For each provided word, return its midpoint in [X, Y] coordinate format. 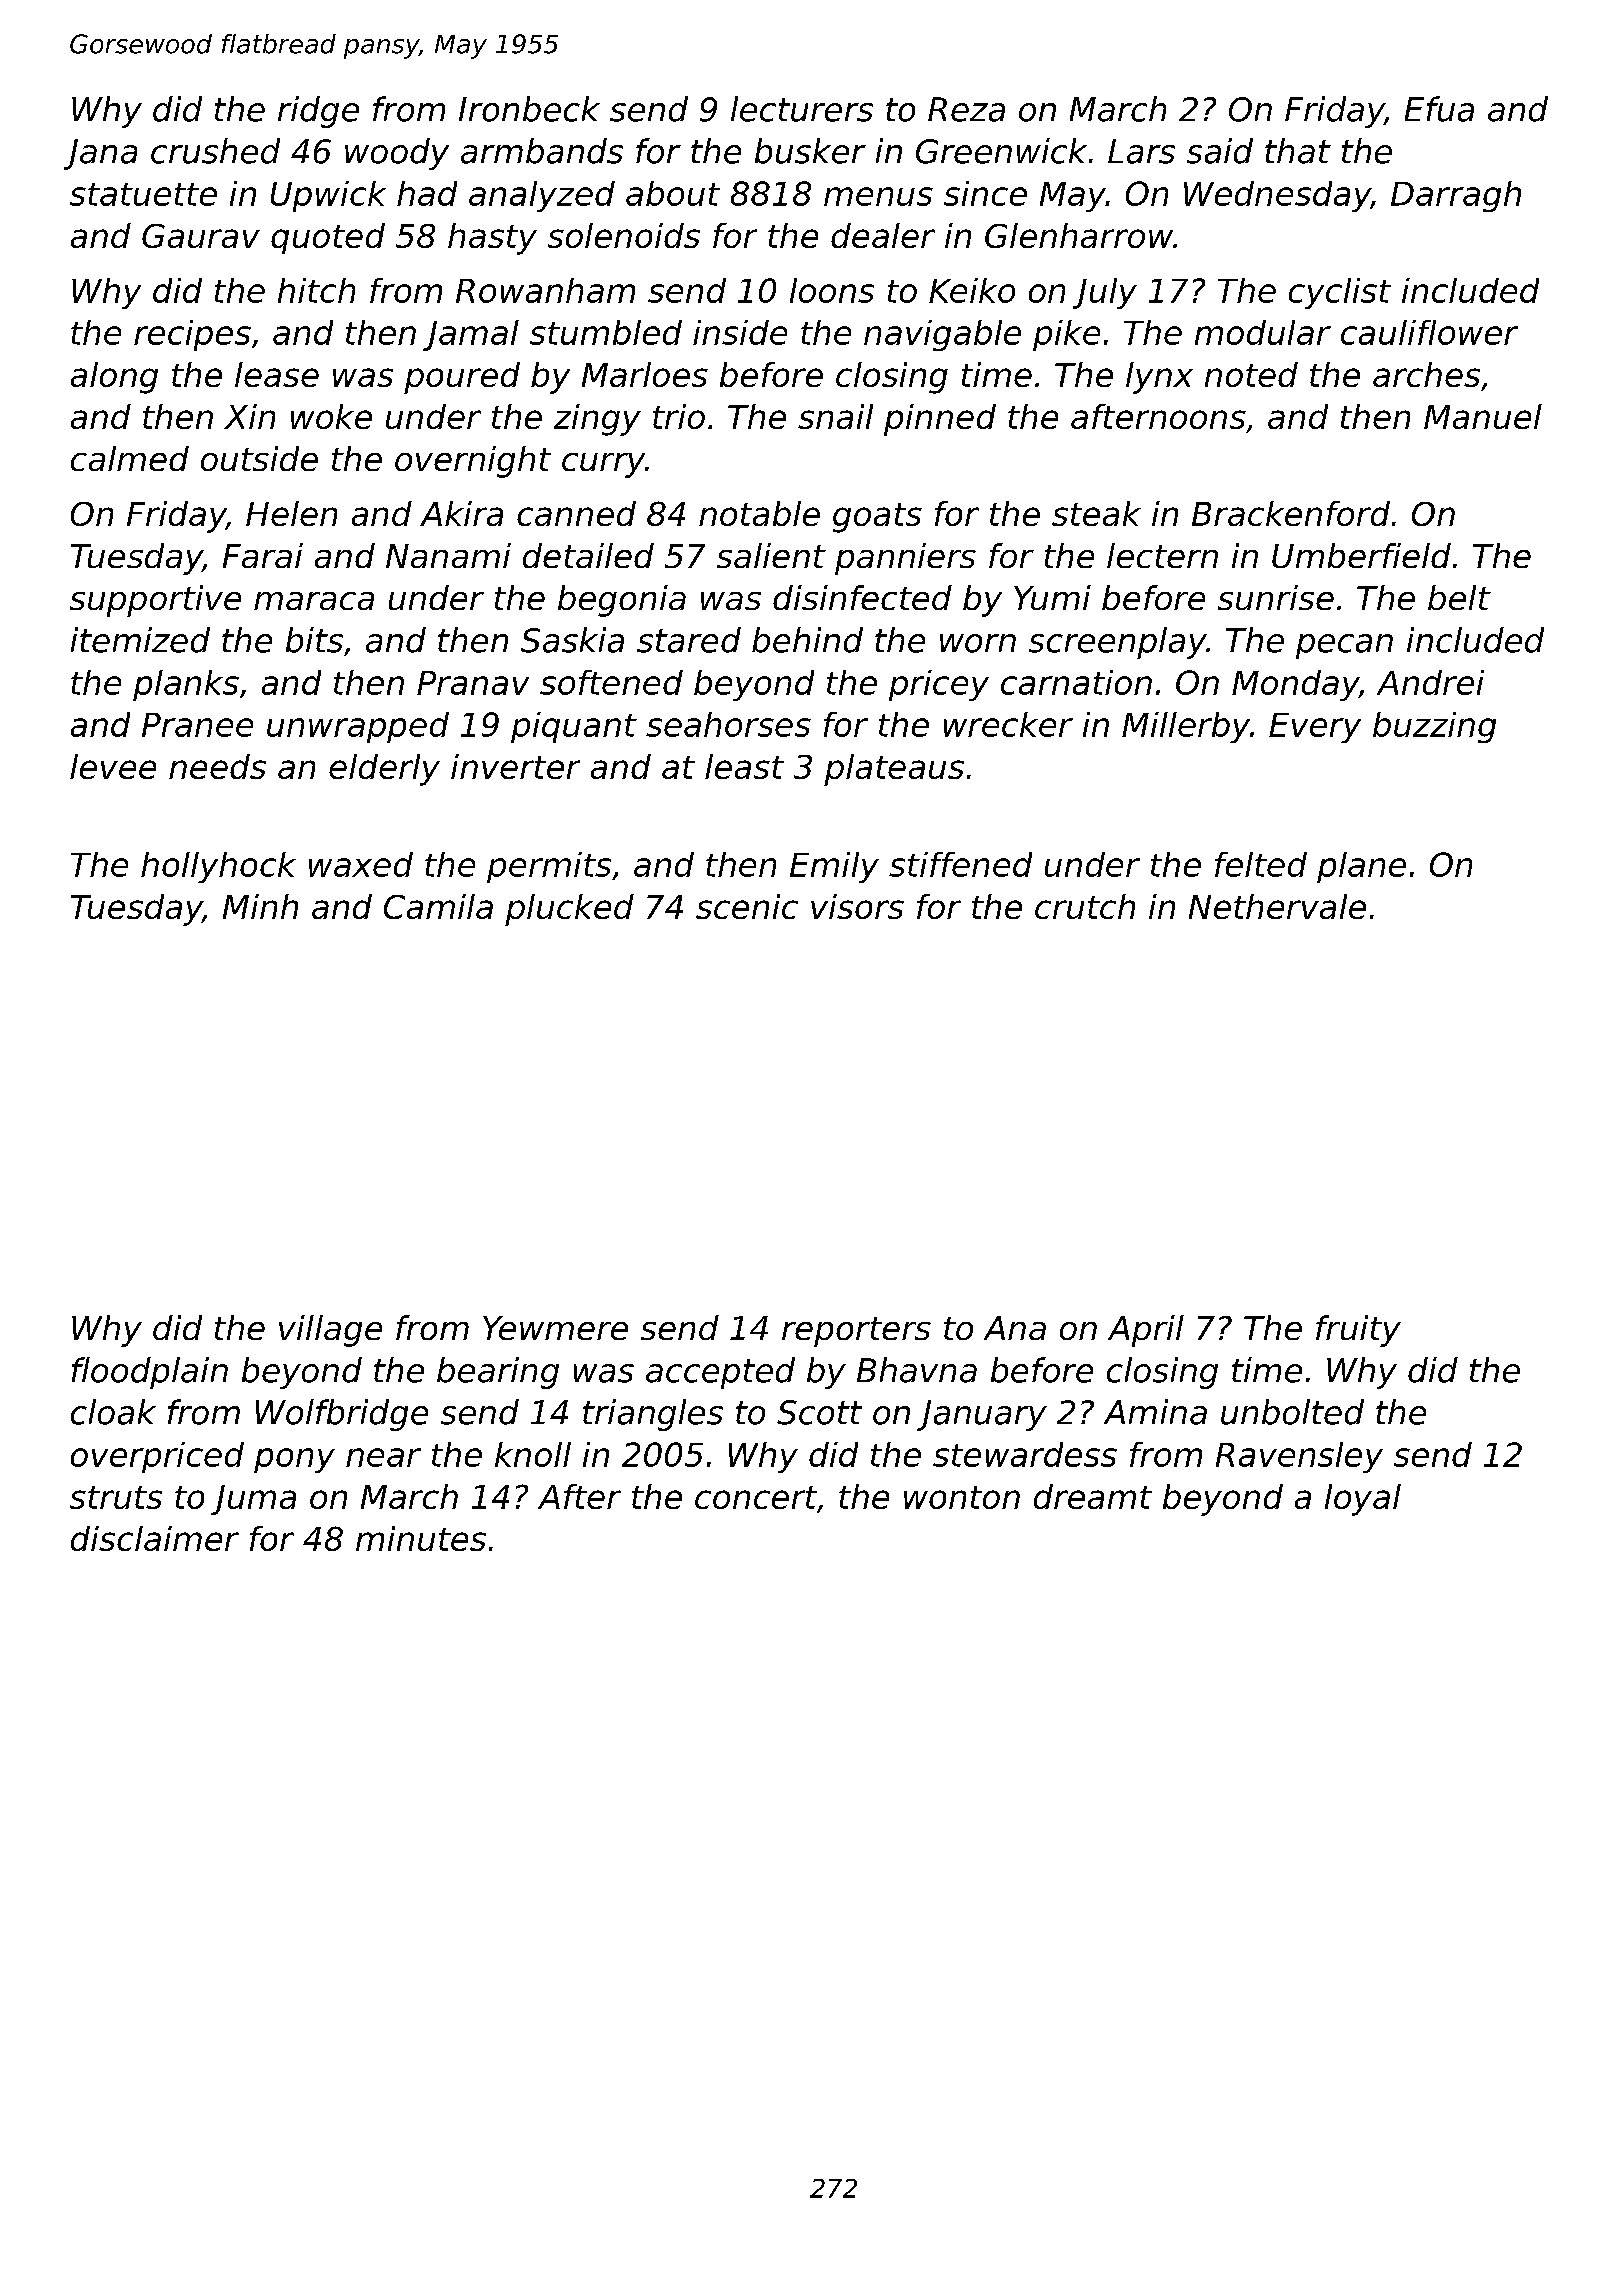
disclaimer [155, 1538]
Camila [438, 906]
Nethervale [1277, 906]
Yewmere [555, 1328]
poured [462, 378]
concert [756, 1497]
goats [877, 518]
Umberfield [1361, 555]
